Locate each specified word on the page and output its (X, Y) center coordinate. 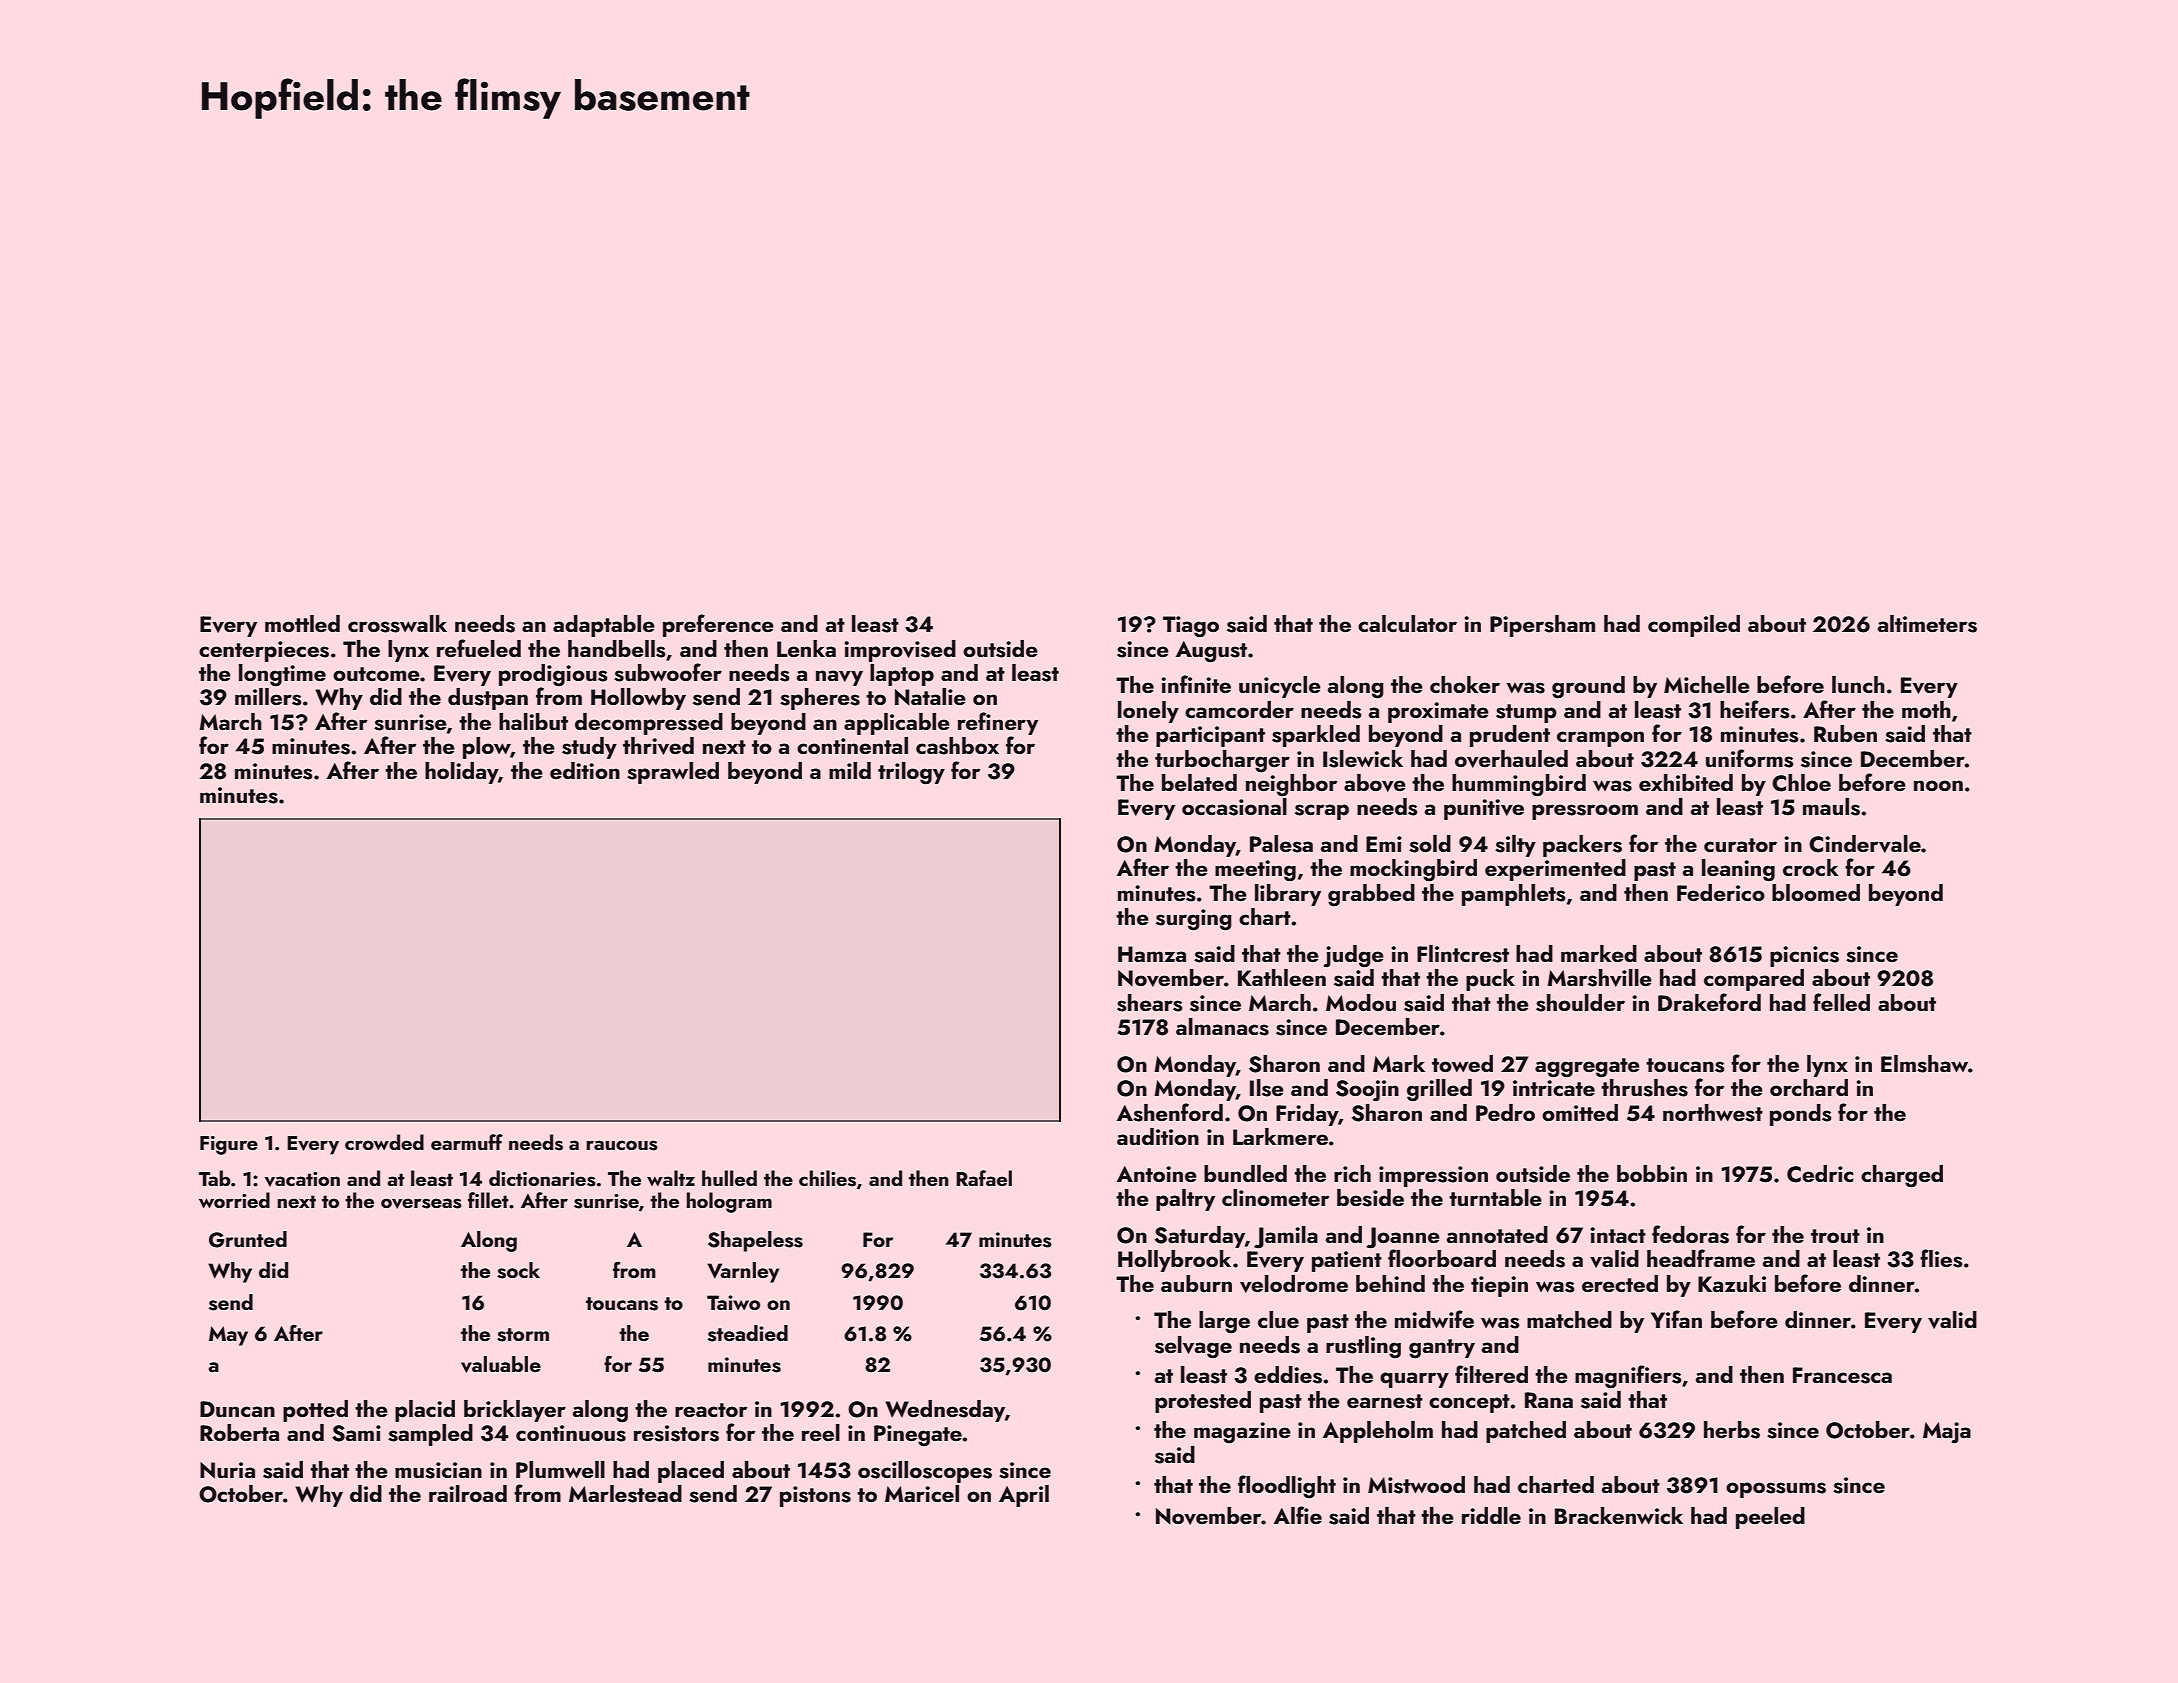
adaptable (604, 626)
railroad (468, 1493)
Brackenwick (1619, 1515)
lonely (1148, 712)
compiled (1694, 626)
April (1024, 1496)
